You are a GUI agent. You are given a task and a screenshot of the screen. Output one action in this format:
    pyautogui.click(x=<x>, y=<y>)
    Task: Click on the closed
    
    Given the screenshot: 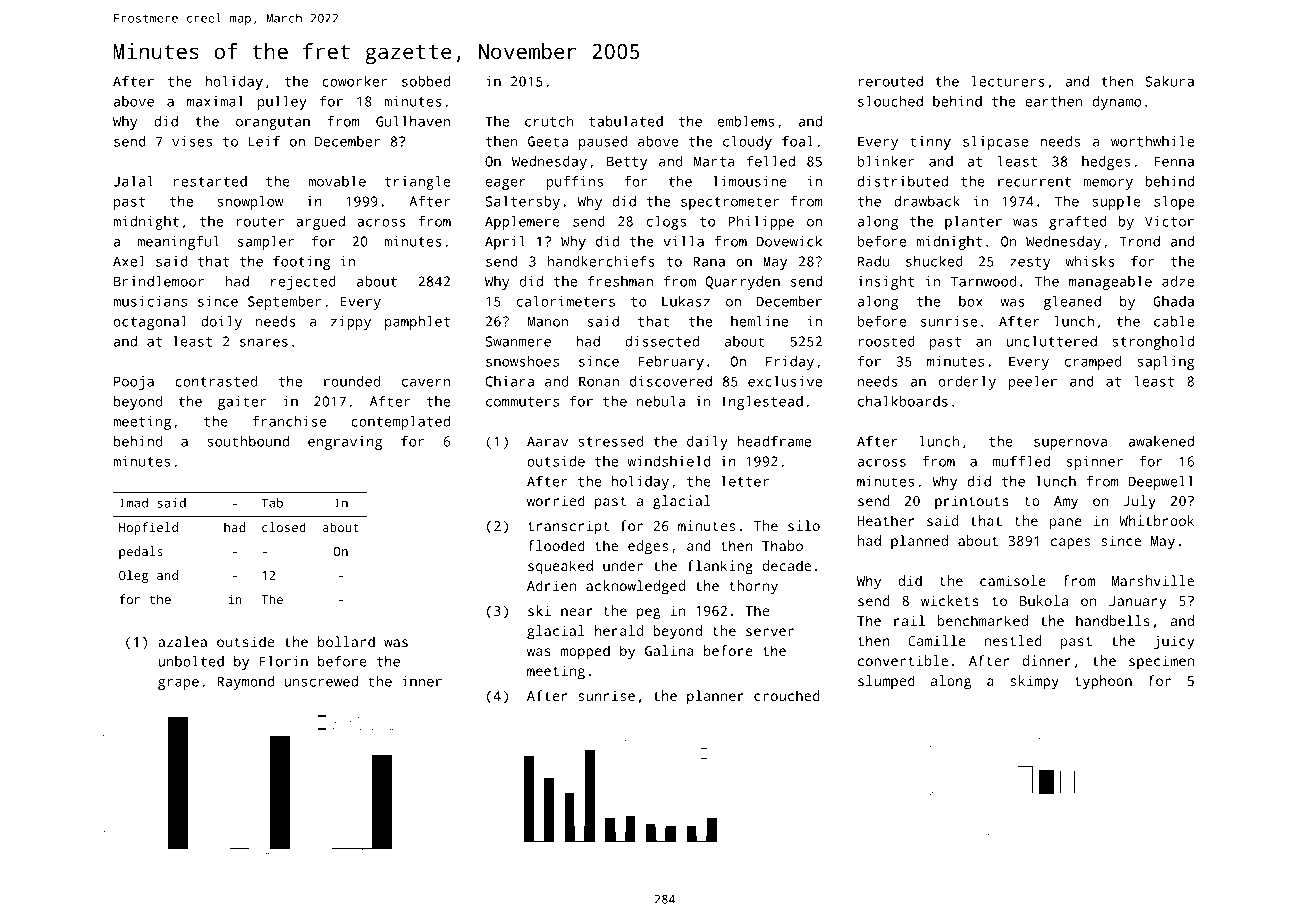 What is the action you would take?
    pyautogui.click(x=284, y=527)
